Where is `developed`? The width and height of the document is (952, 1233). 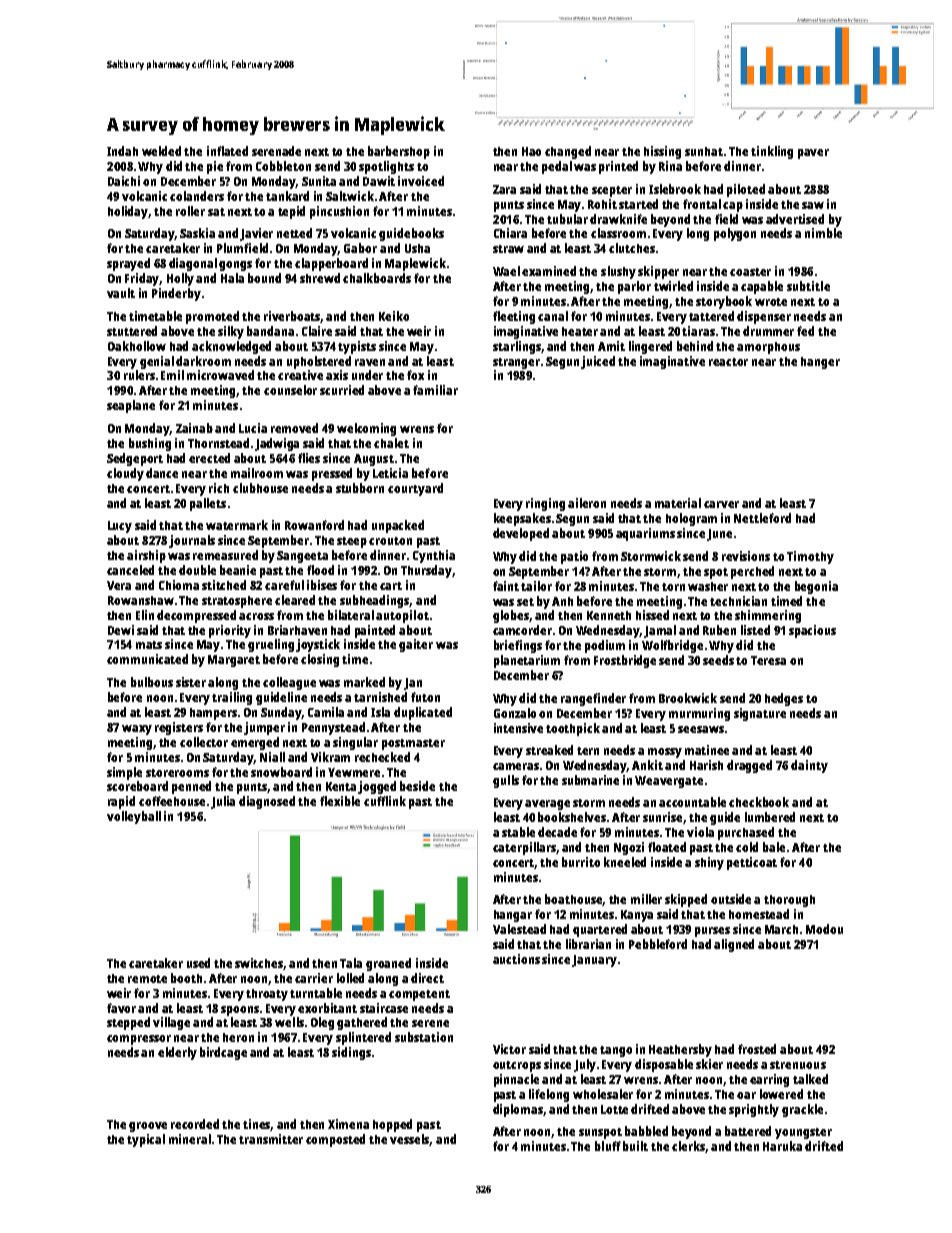
developed is located at coordinates (521, 534).
